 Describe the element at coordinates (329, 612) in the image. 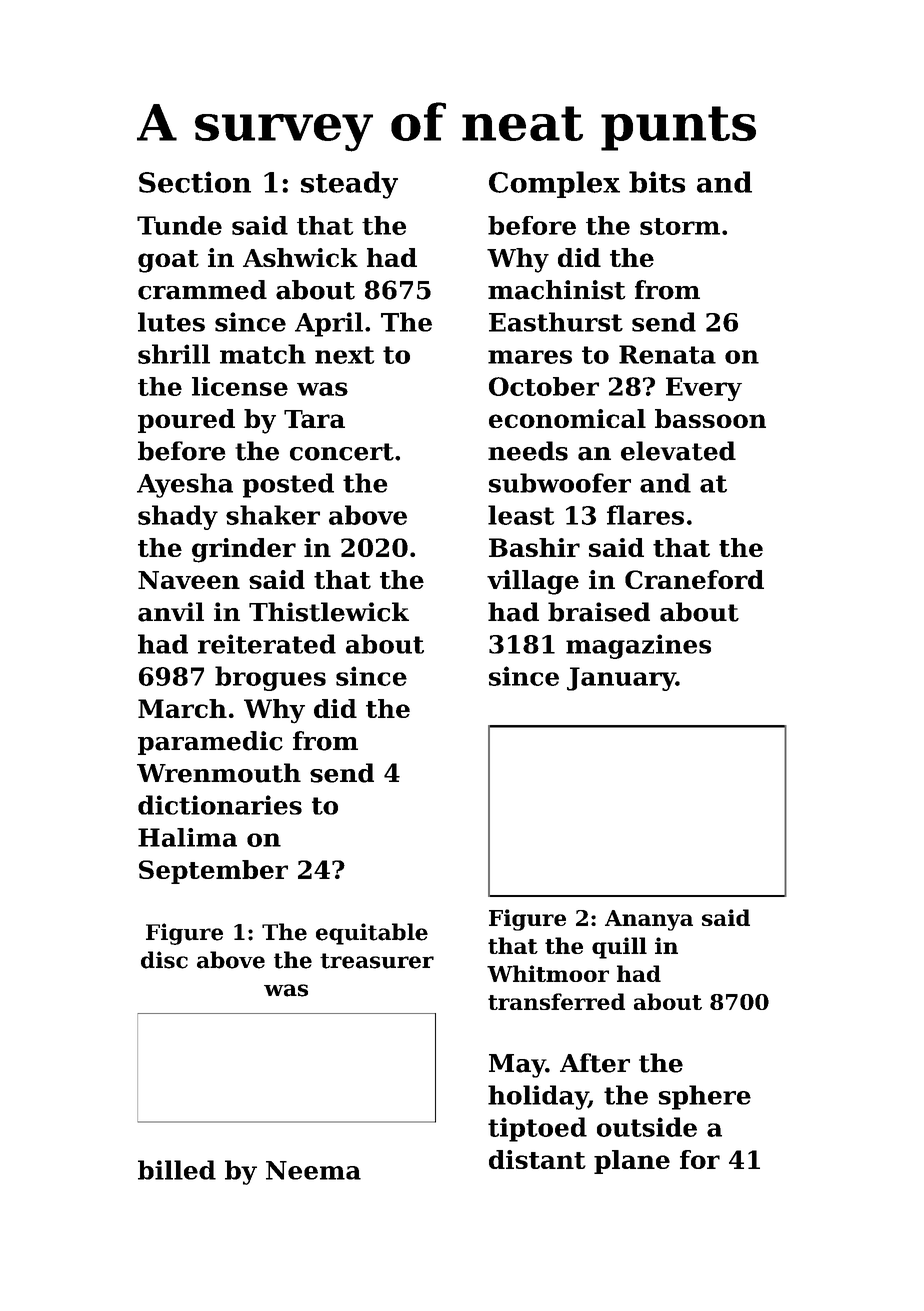

I see `Thistlewick` at that location.
